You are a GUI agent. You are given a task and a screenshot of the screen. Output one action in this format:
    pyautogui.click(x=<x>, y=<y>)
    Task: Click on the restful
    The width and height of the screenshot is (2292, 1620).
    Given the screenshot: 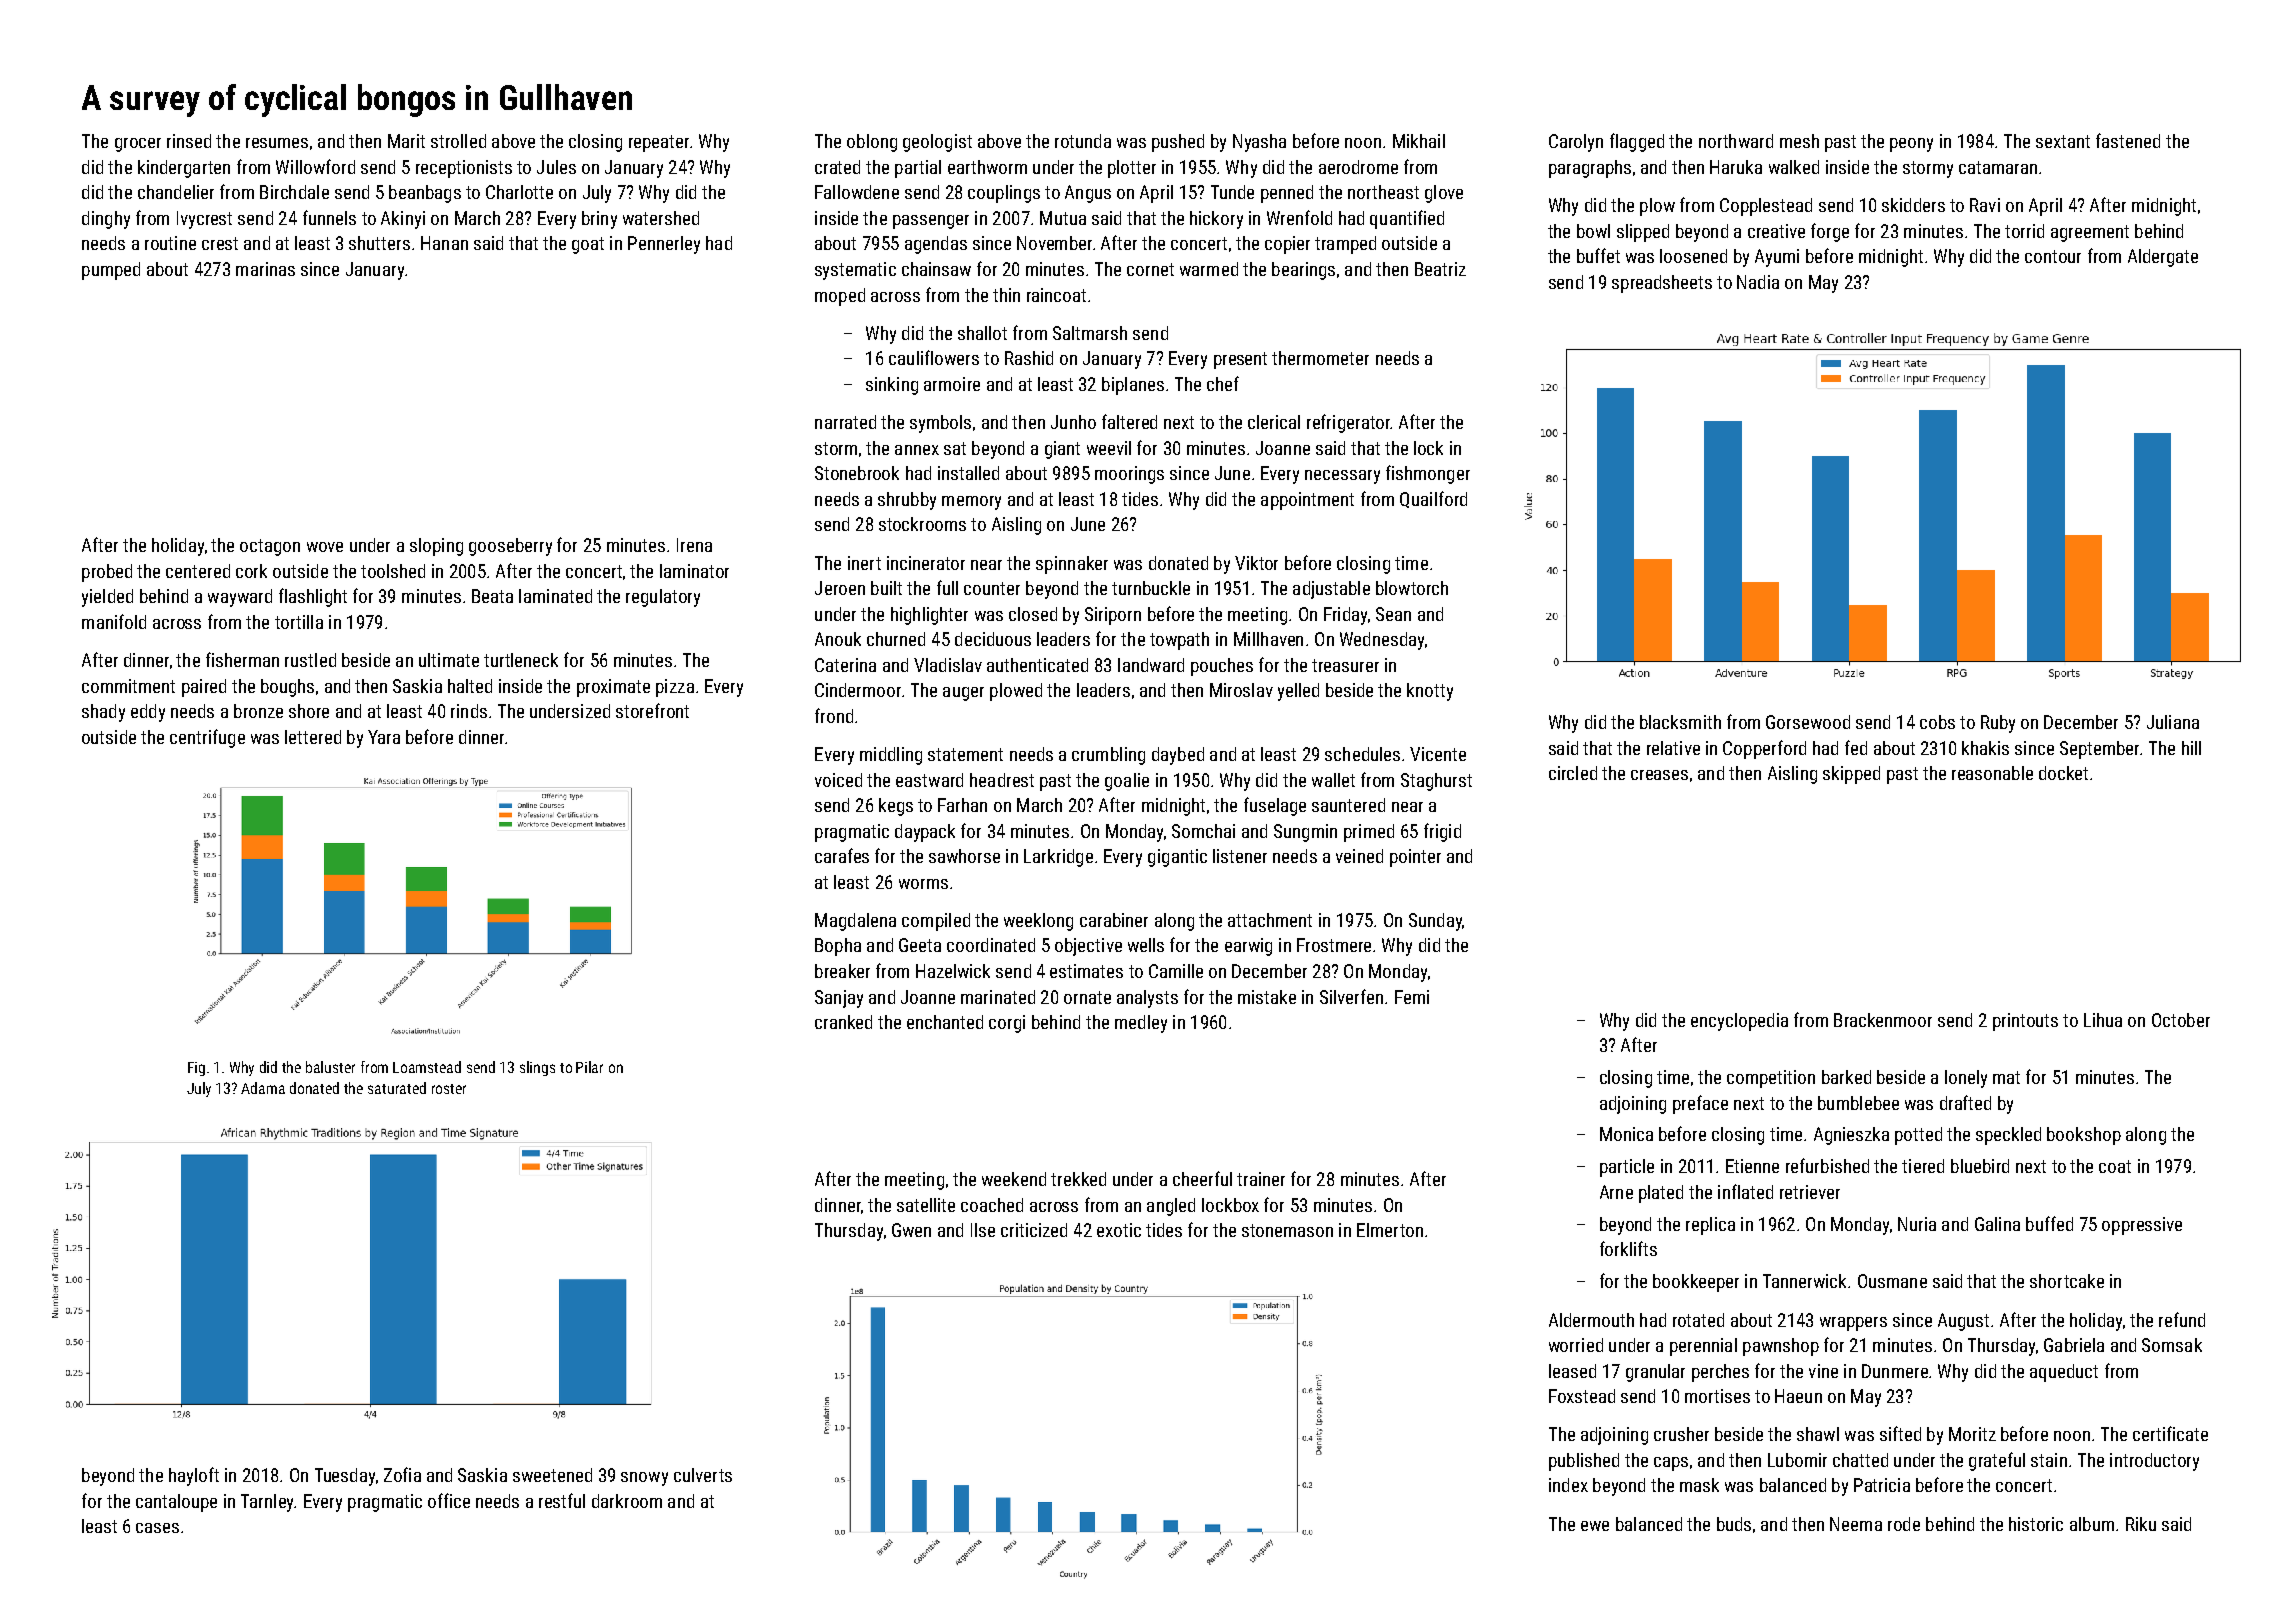 What is the action you would take?
    pyautogui.click(x=562, y=1500)
